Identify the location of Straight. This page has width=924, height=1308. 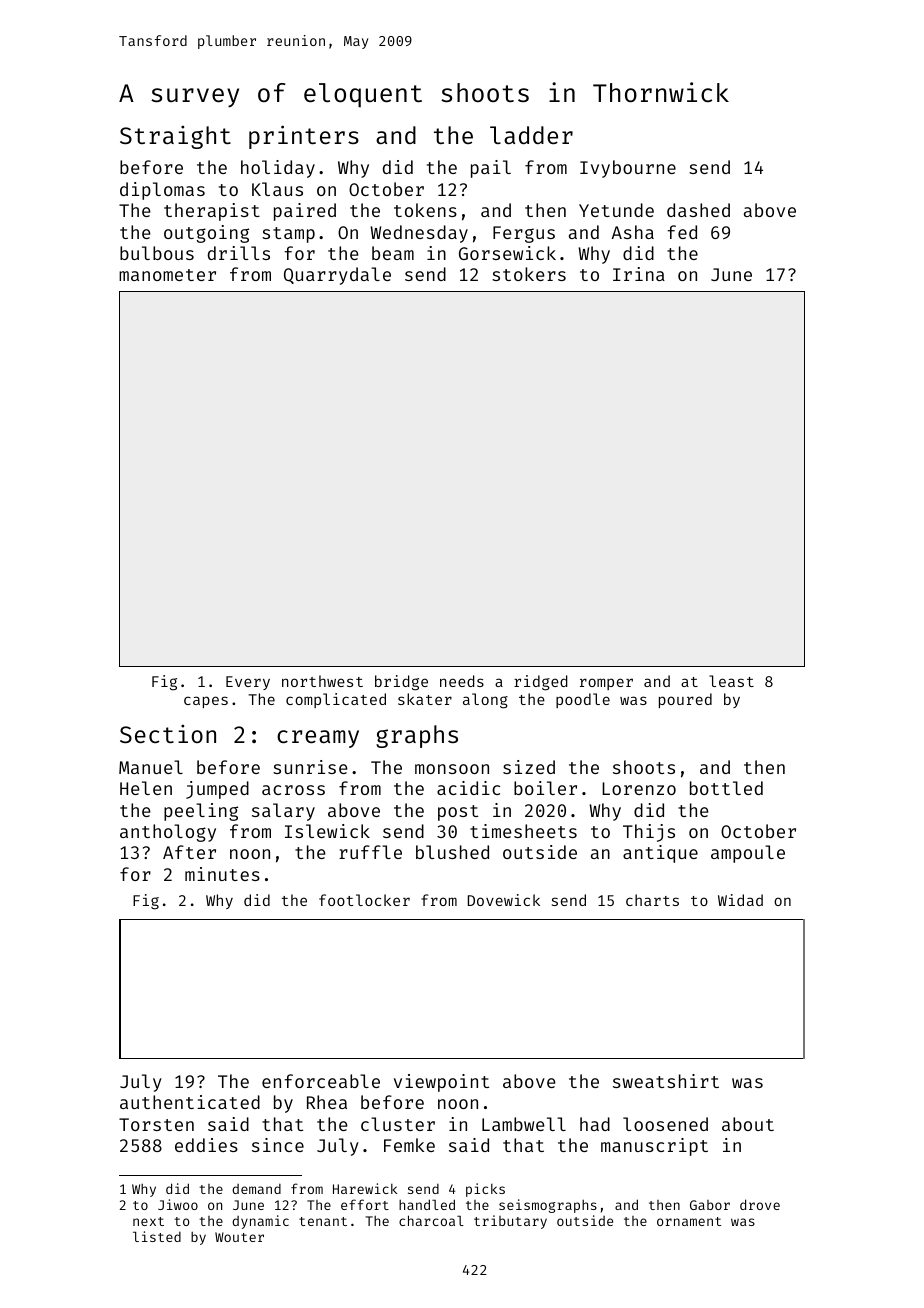
(175, 137).
